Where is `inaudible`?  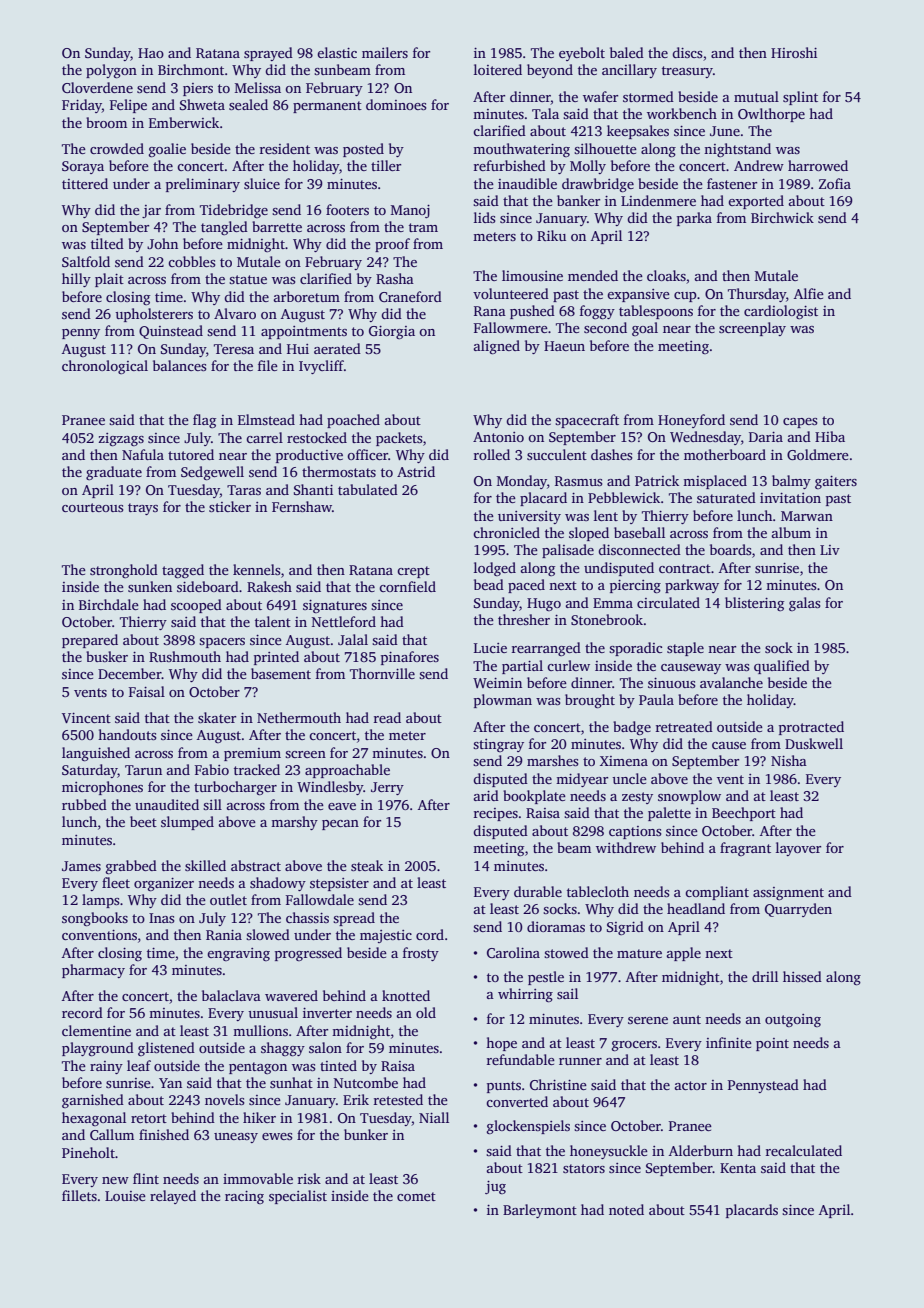 inaudible is located at coordinates (527, 183).
